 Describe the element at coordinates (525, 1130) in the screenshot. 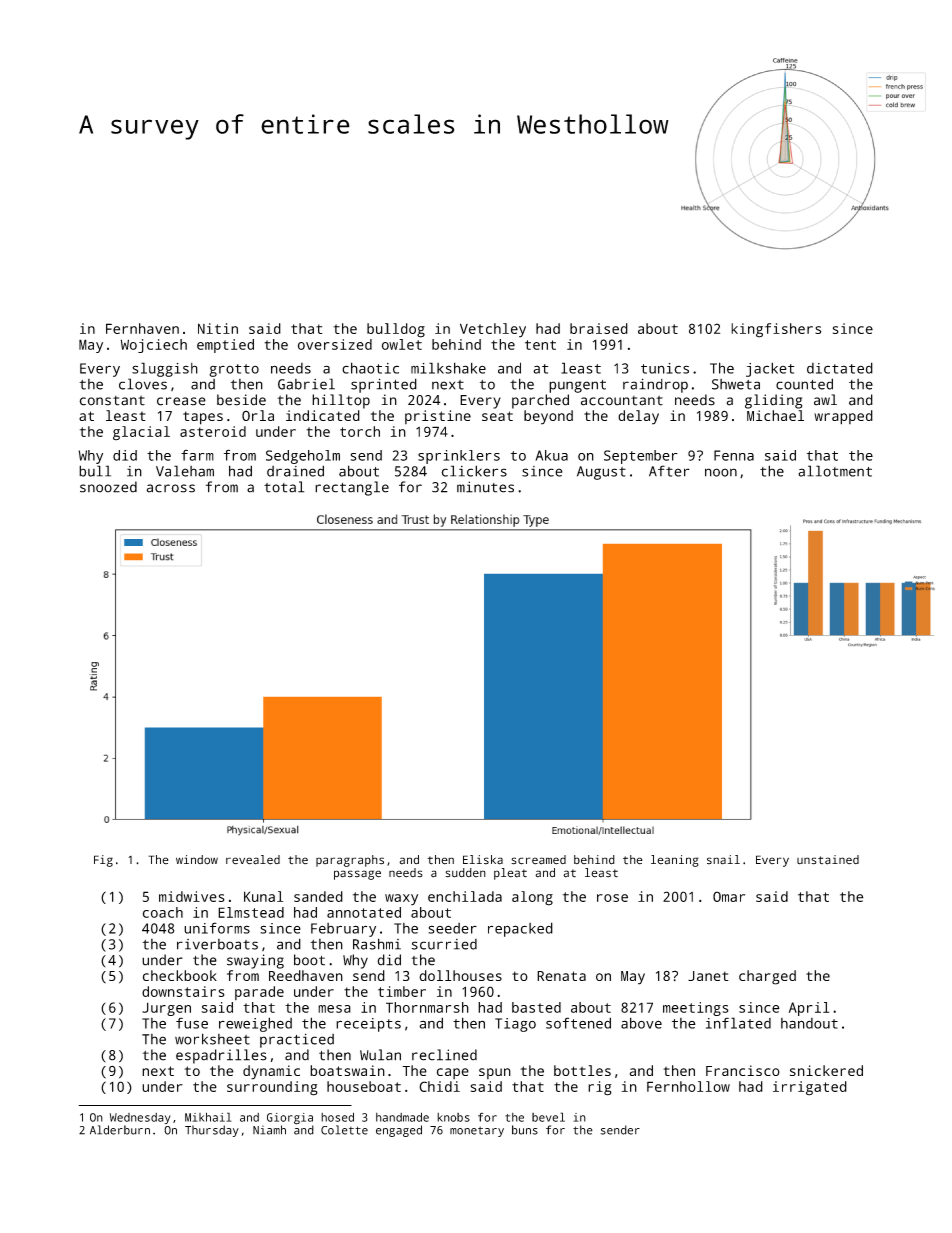

I see `buns` at that location.
